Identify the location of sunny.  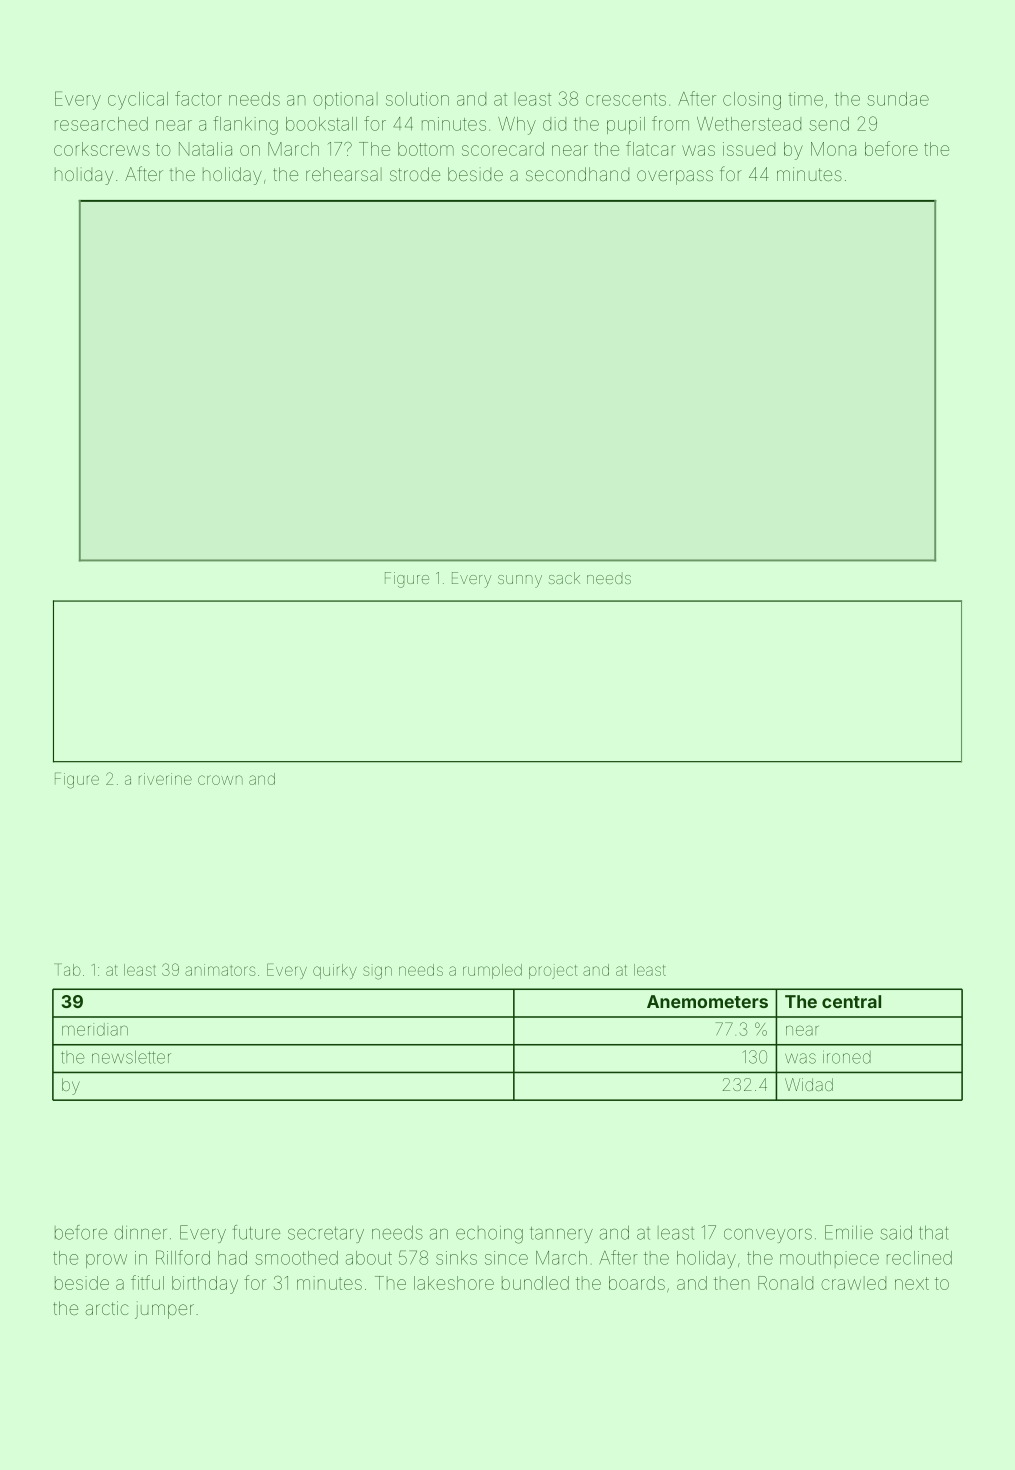
(520, 581).
